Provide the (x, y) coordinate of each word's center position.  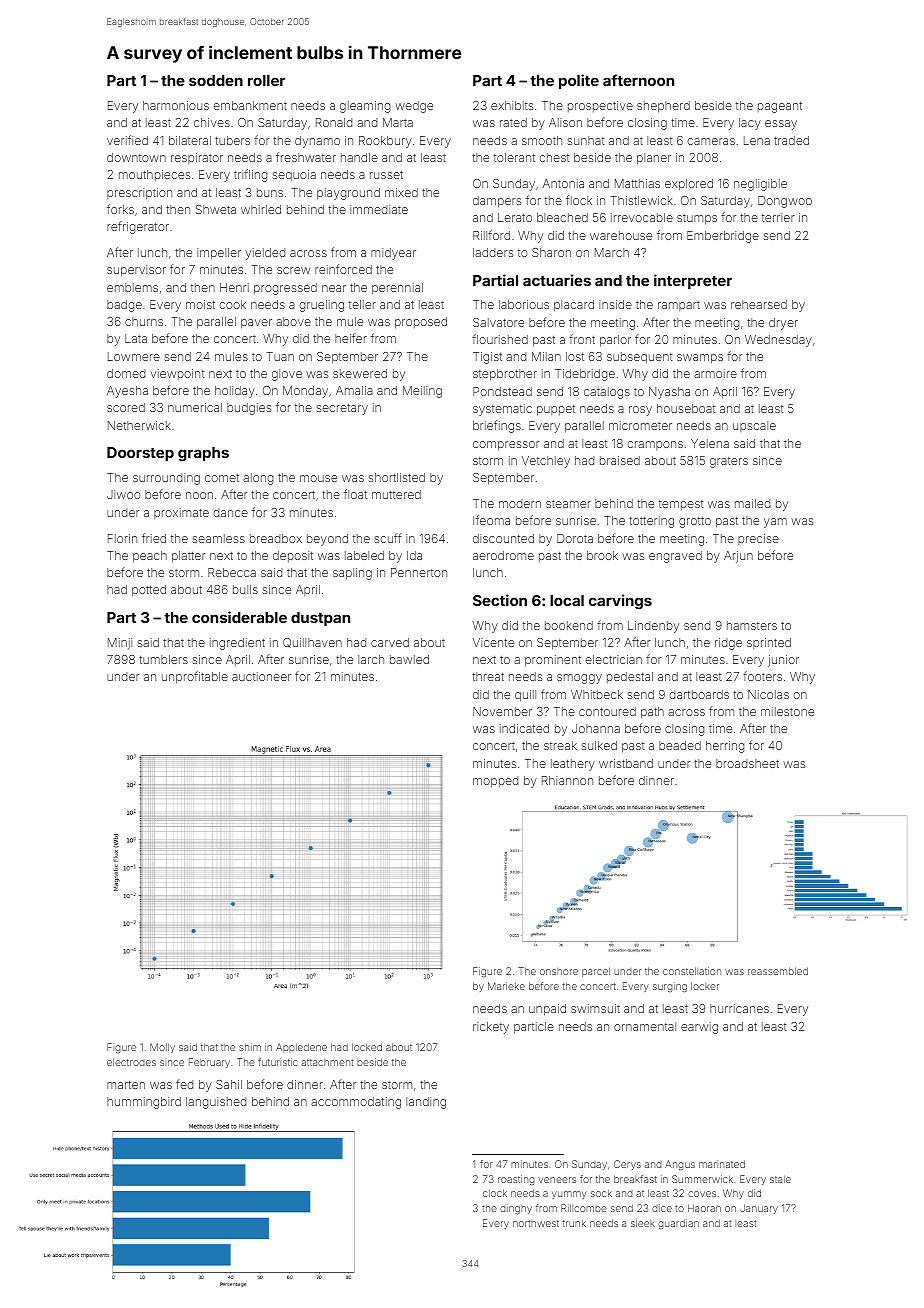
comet (222, 478)
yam (775, 523)
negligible (760, 185)
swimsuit (595, 1008)
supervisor (136, 271)
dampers (497, 202)
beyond (327, 540)
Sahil (229, 1084)
